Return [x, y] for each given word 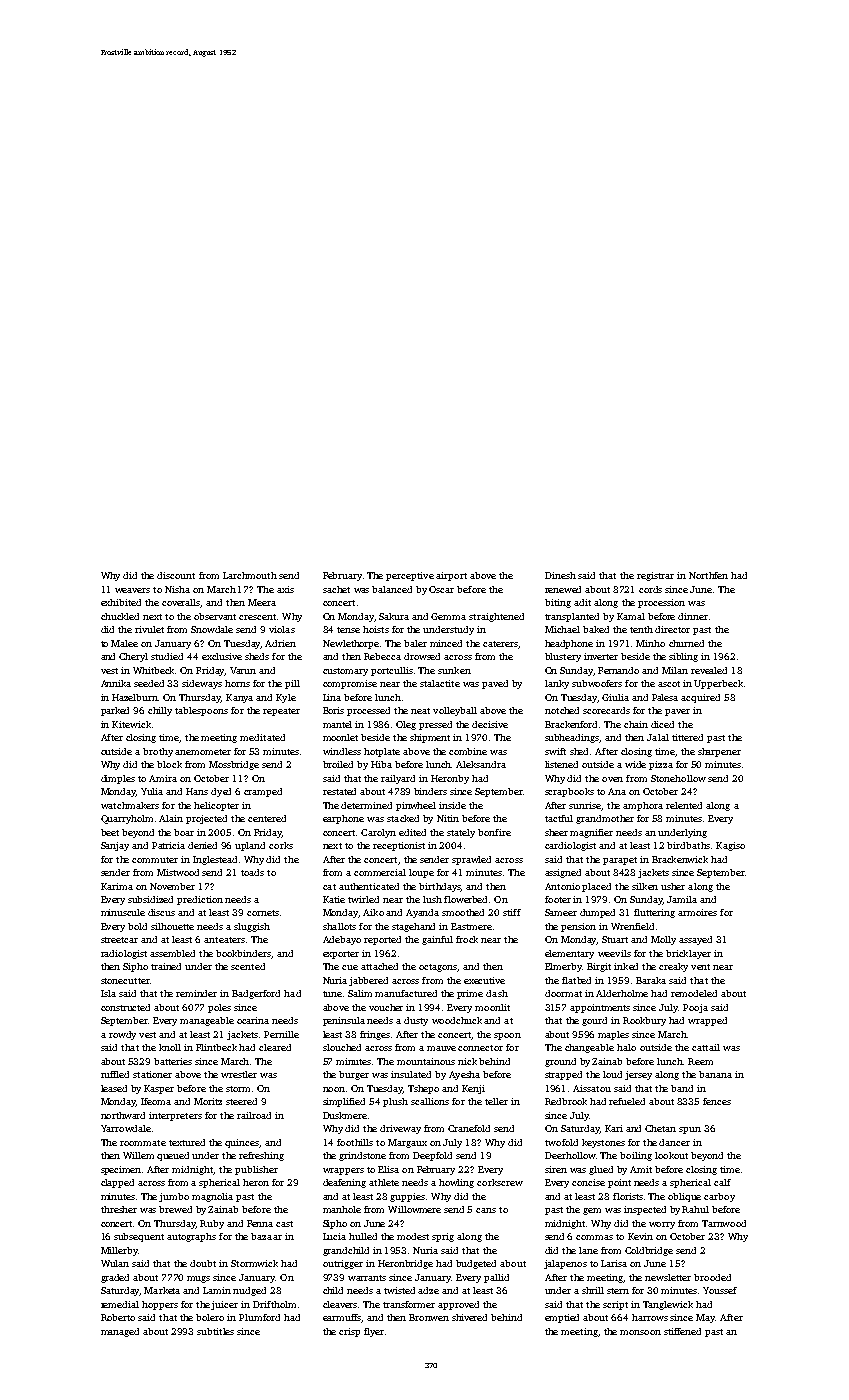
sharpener [719, 752]
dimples [118, 779]
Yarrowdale [126, 1128]
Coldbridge [649, 1251]
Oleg [406, 725]
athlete [384, 1182]
